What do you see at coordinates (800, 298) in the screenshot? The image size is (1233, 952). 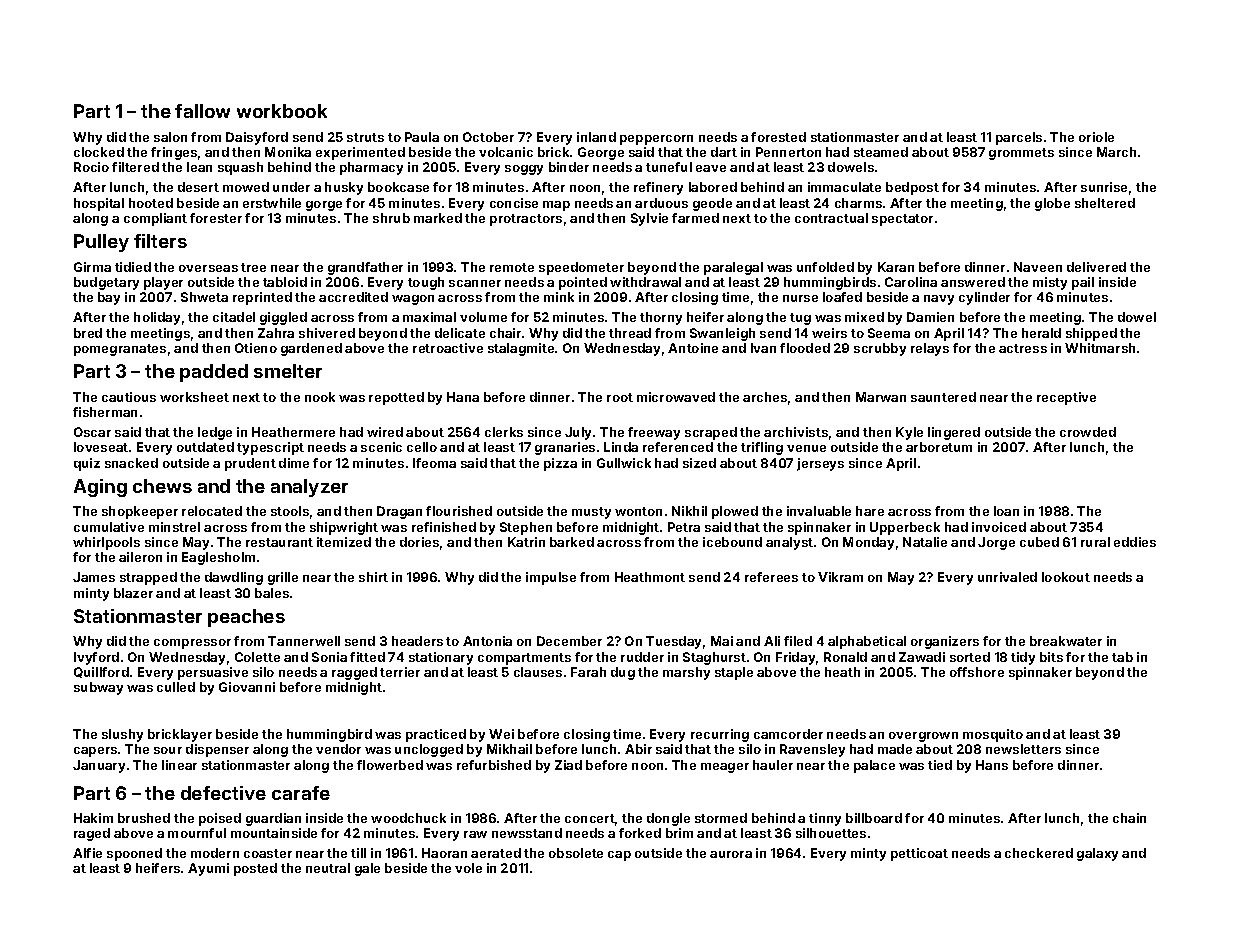 I see `nurse` at bounding box center [800, 298].
